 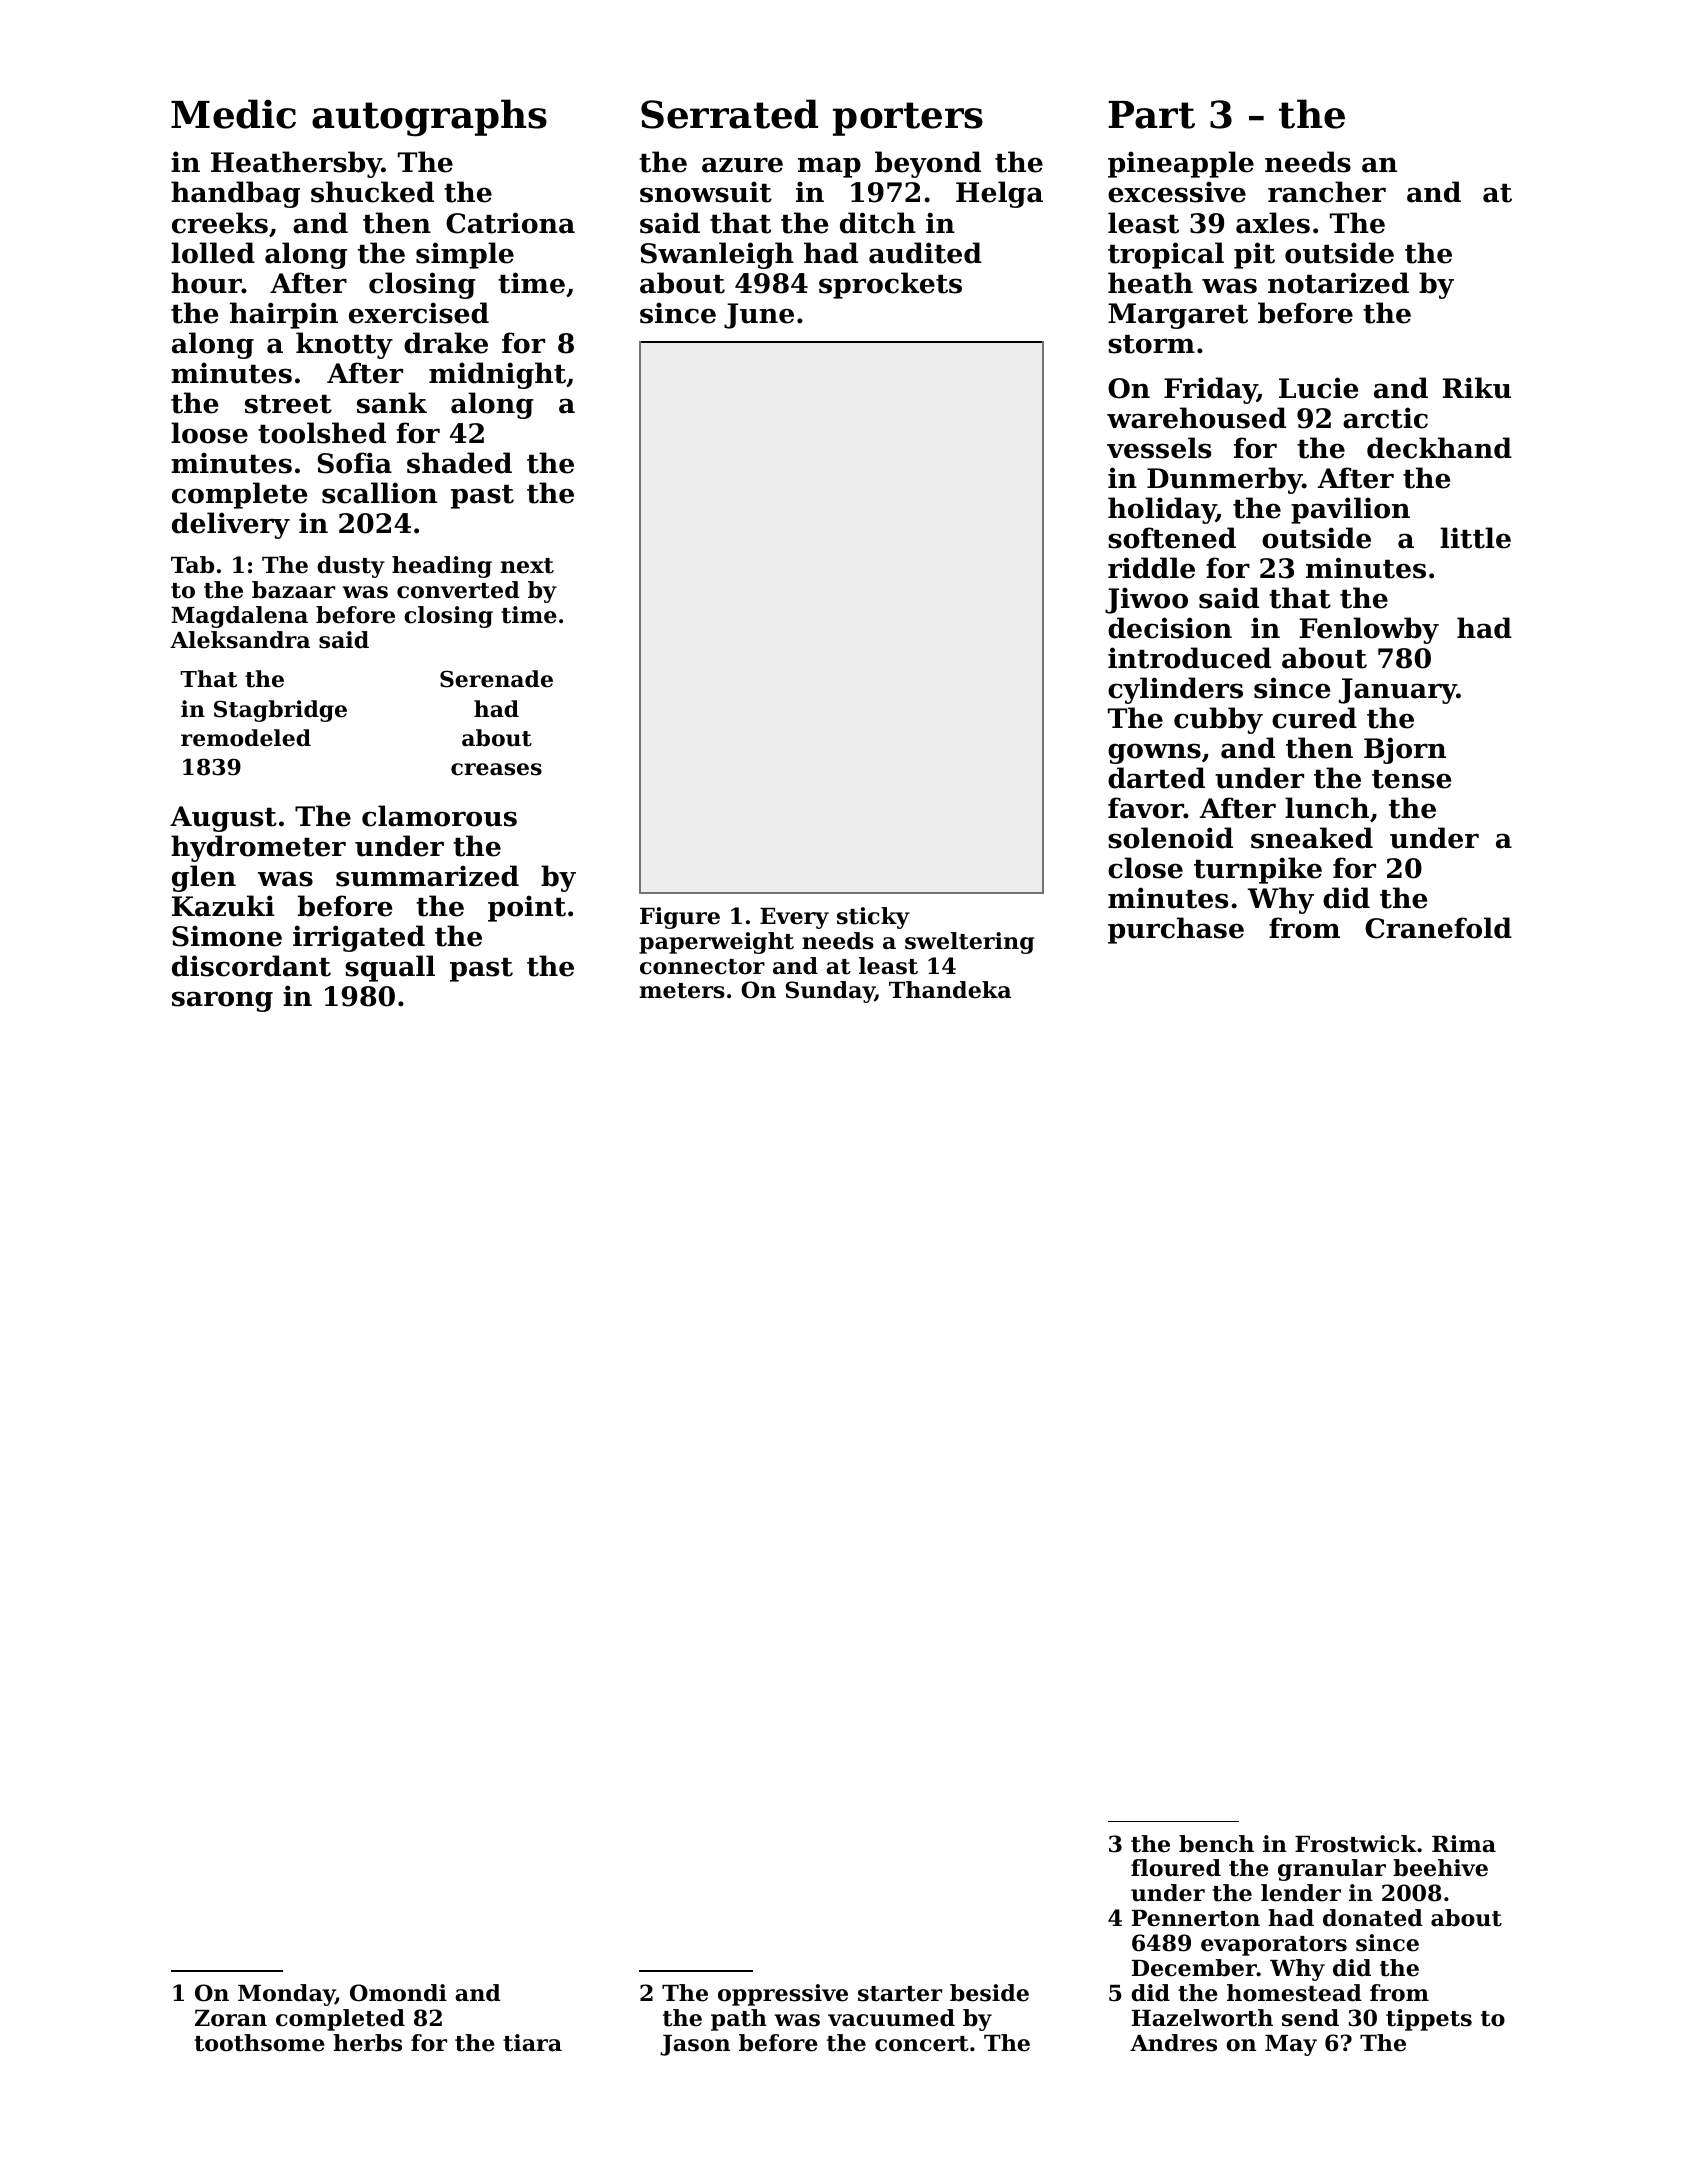 What do you see at coordinates (1176, 1868) in the screenshot?
I see `floured` at bounding box center [1176, 1868].
